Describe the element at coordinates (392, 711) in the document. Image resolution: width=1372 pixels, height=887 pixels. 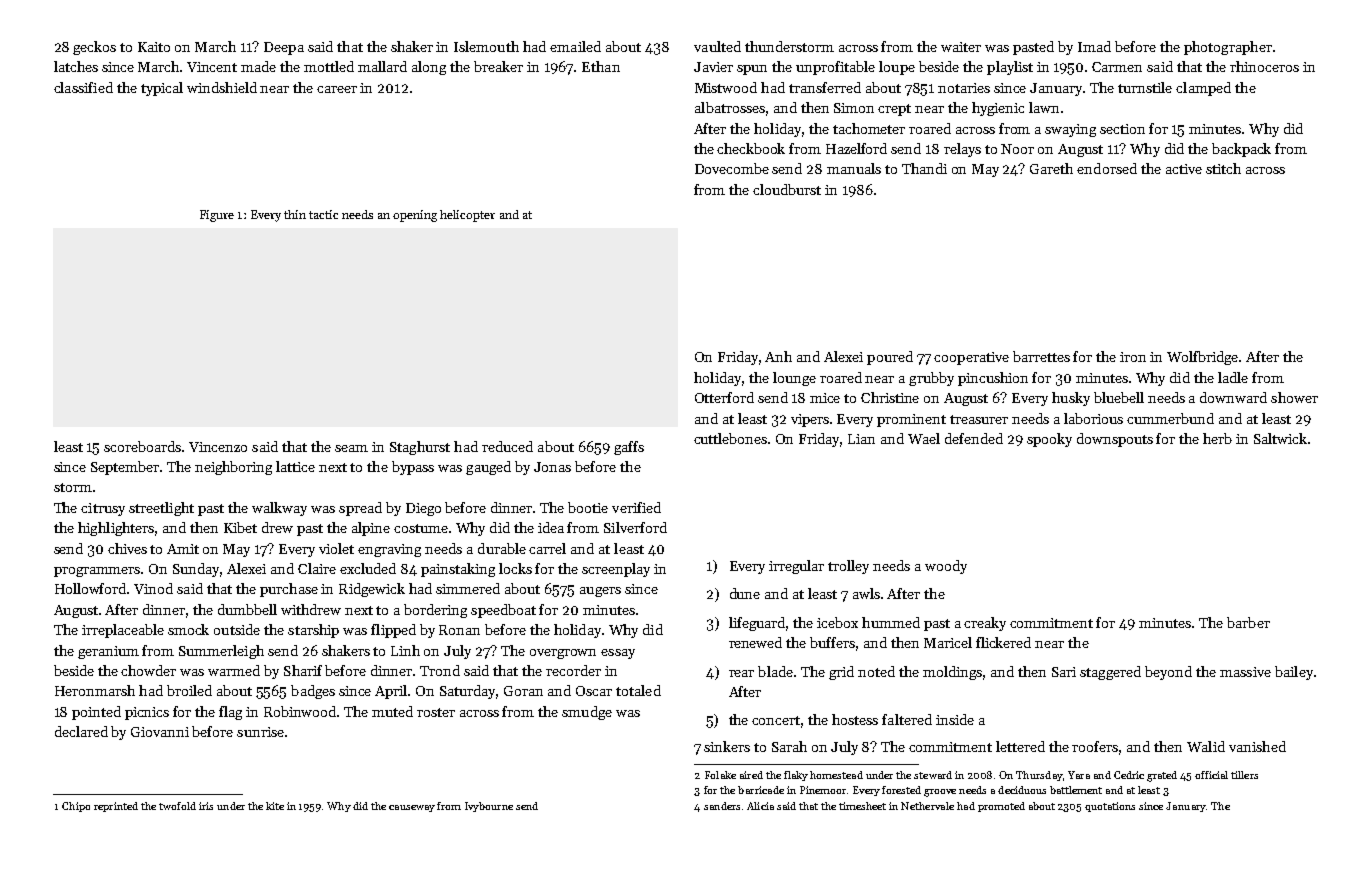
I see `muted` at that location.
